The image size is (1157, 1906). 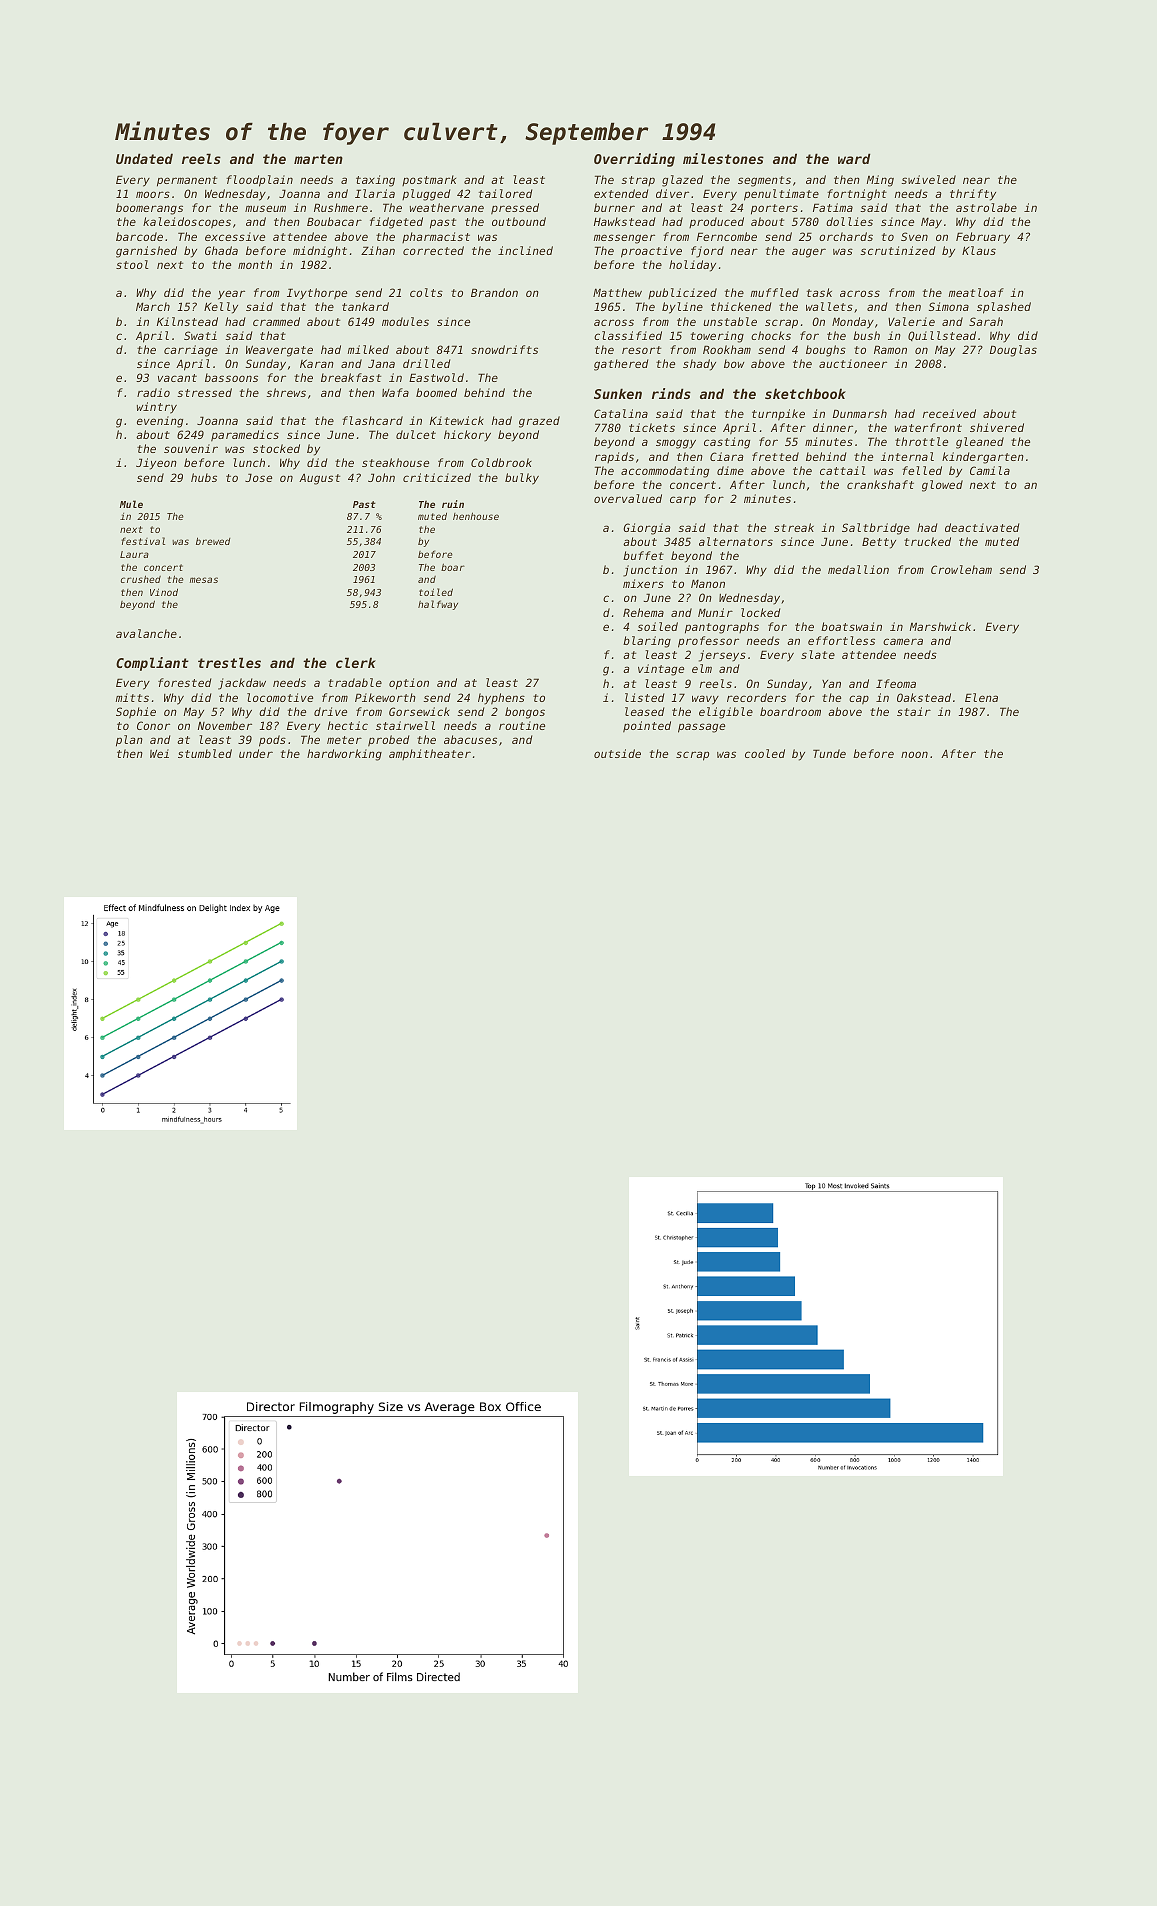 What do you see at coordinates (854, 158) in the document?
I see `ward` at bounding box center [854, 158].
